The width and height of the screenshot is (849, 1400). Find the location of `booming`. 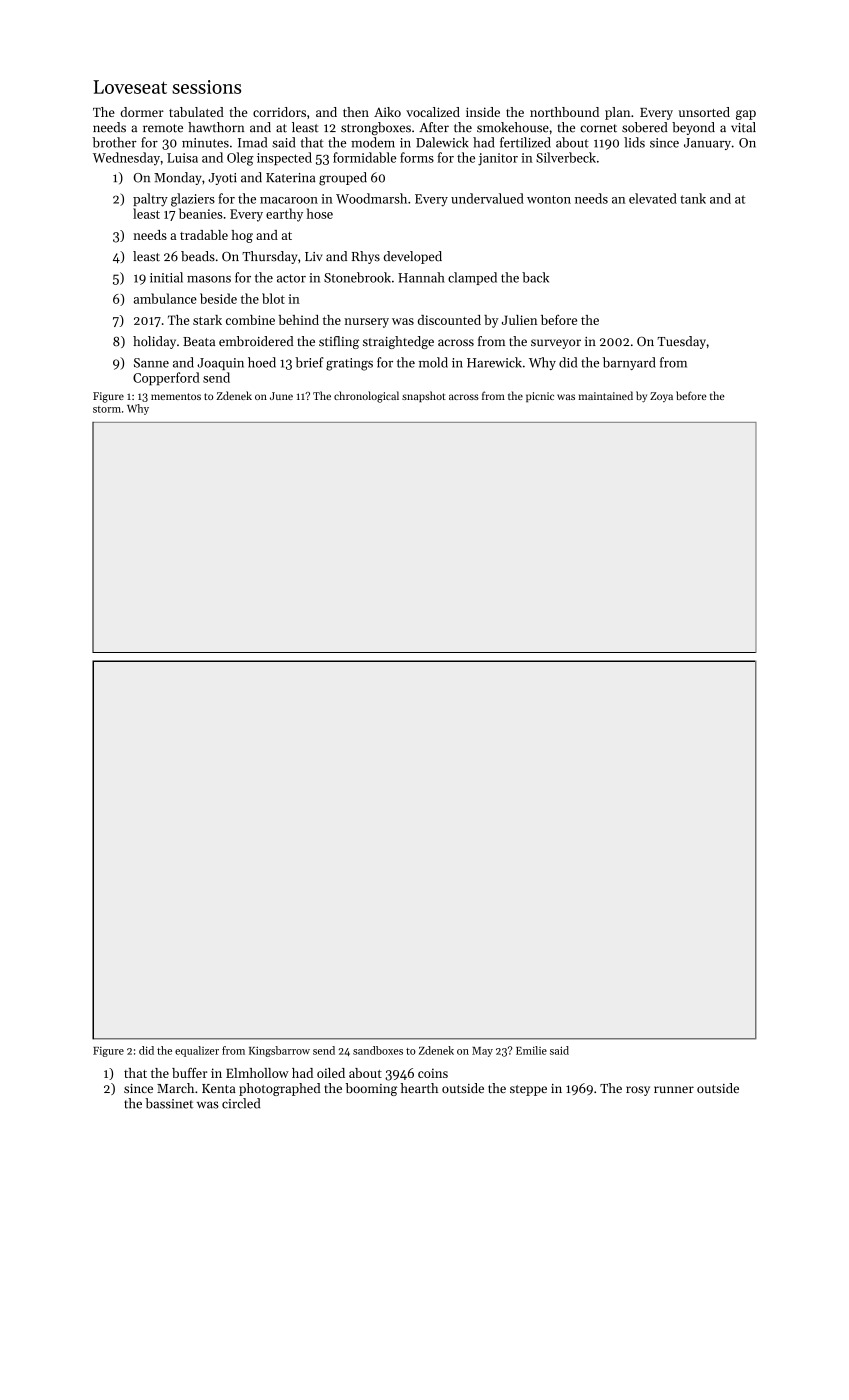

booming is located at coordinates (371, 1089).
